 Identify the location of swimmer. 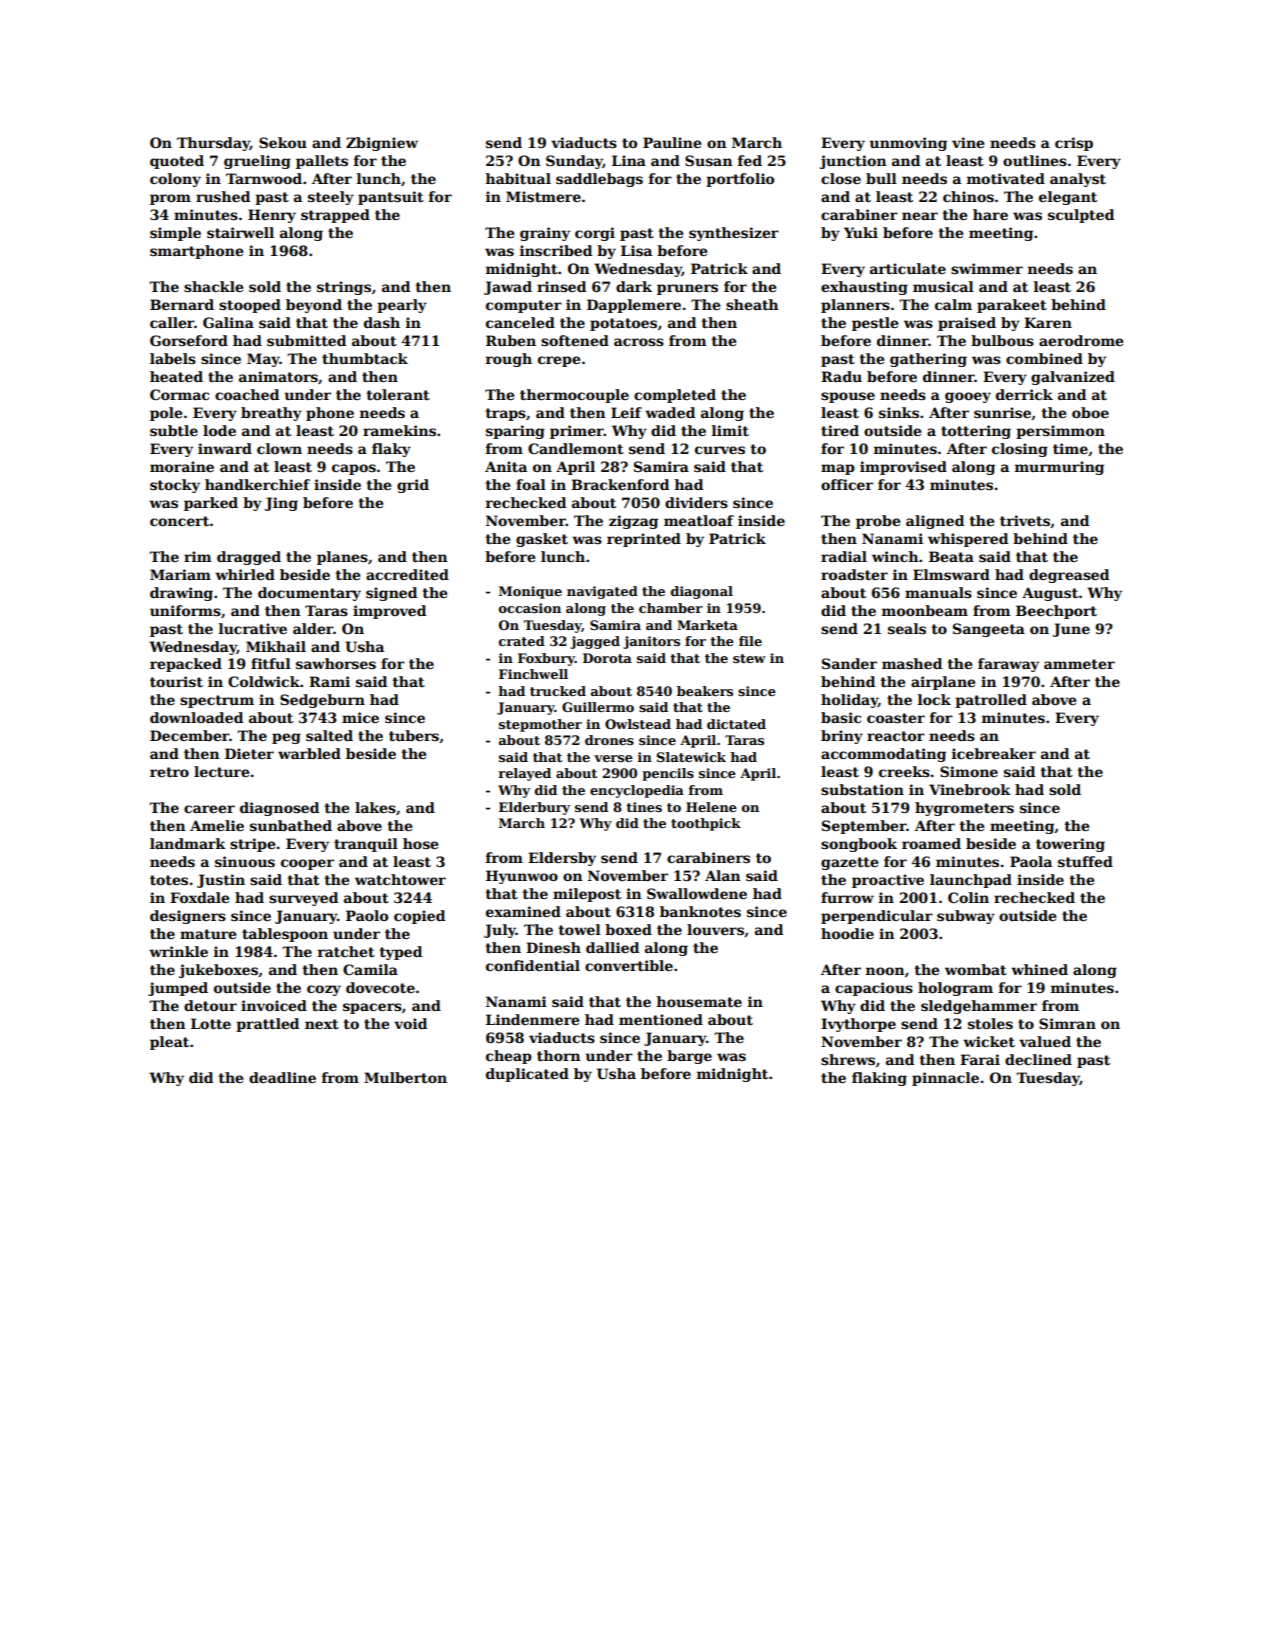
(987, 268).
